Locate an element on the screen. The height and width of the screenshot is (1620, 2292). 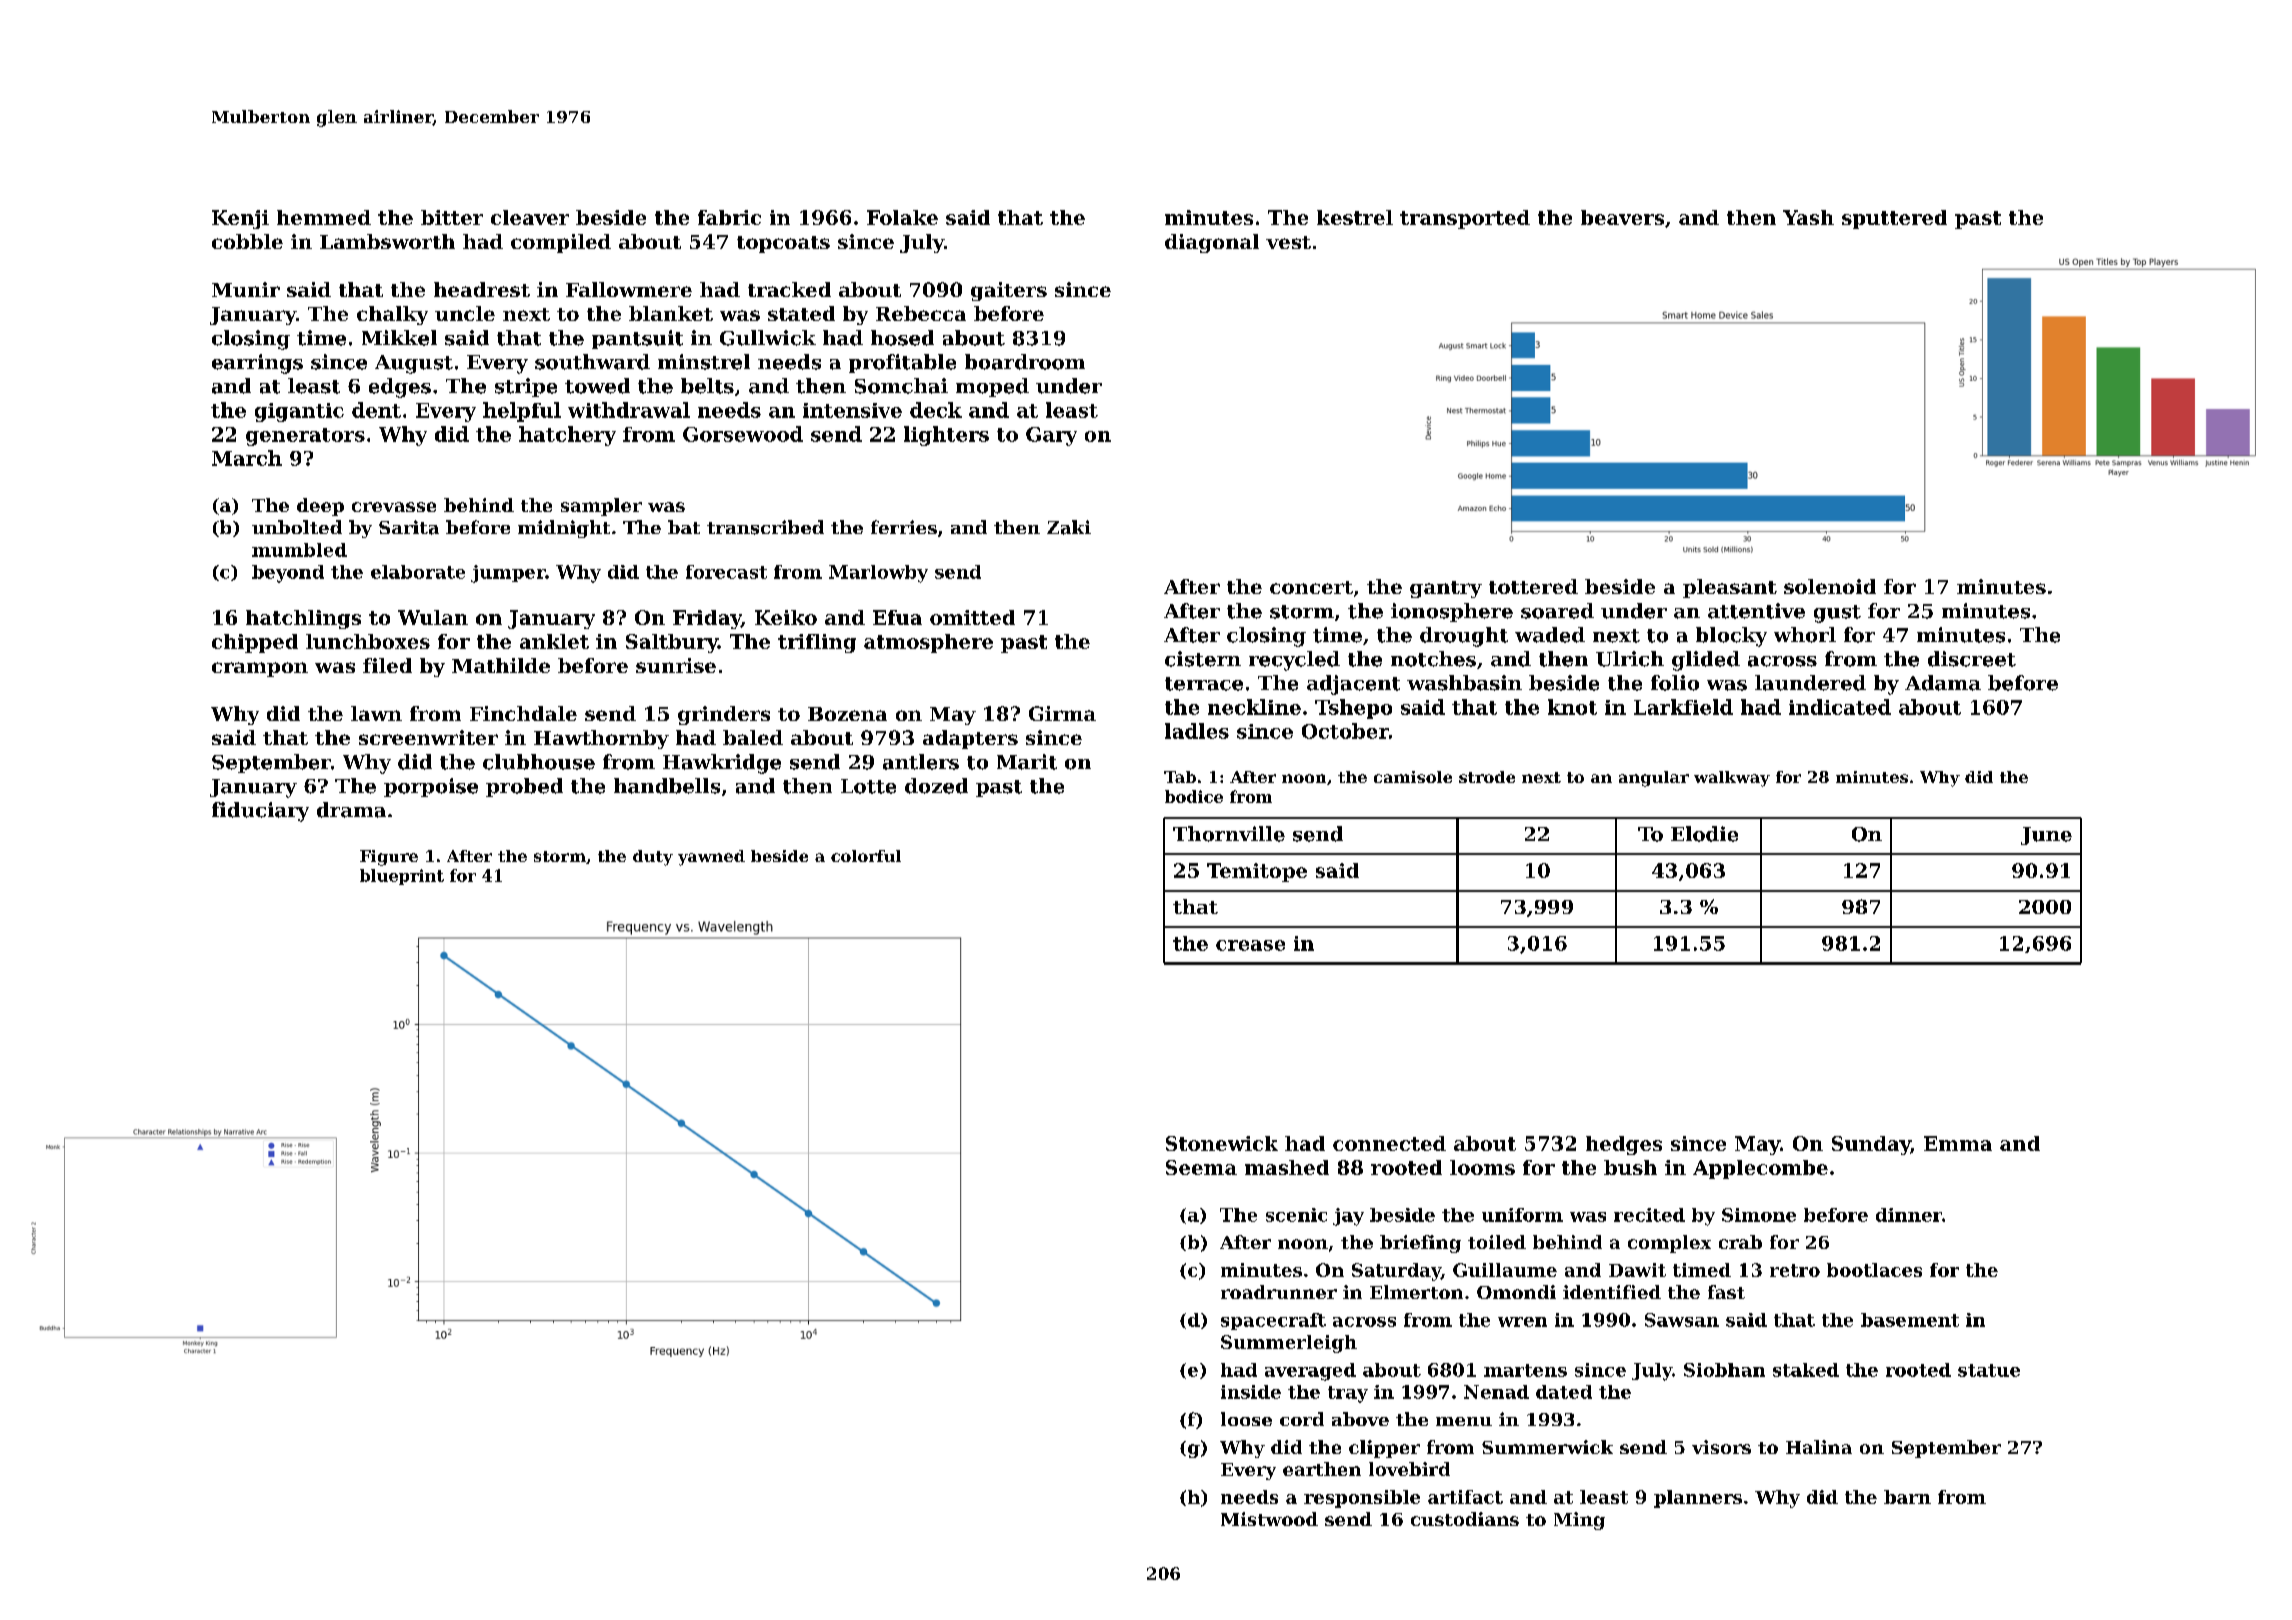
roadrunner is located at coordinates (1279, 1292).
